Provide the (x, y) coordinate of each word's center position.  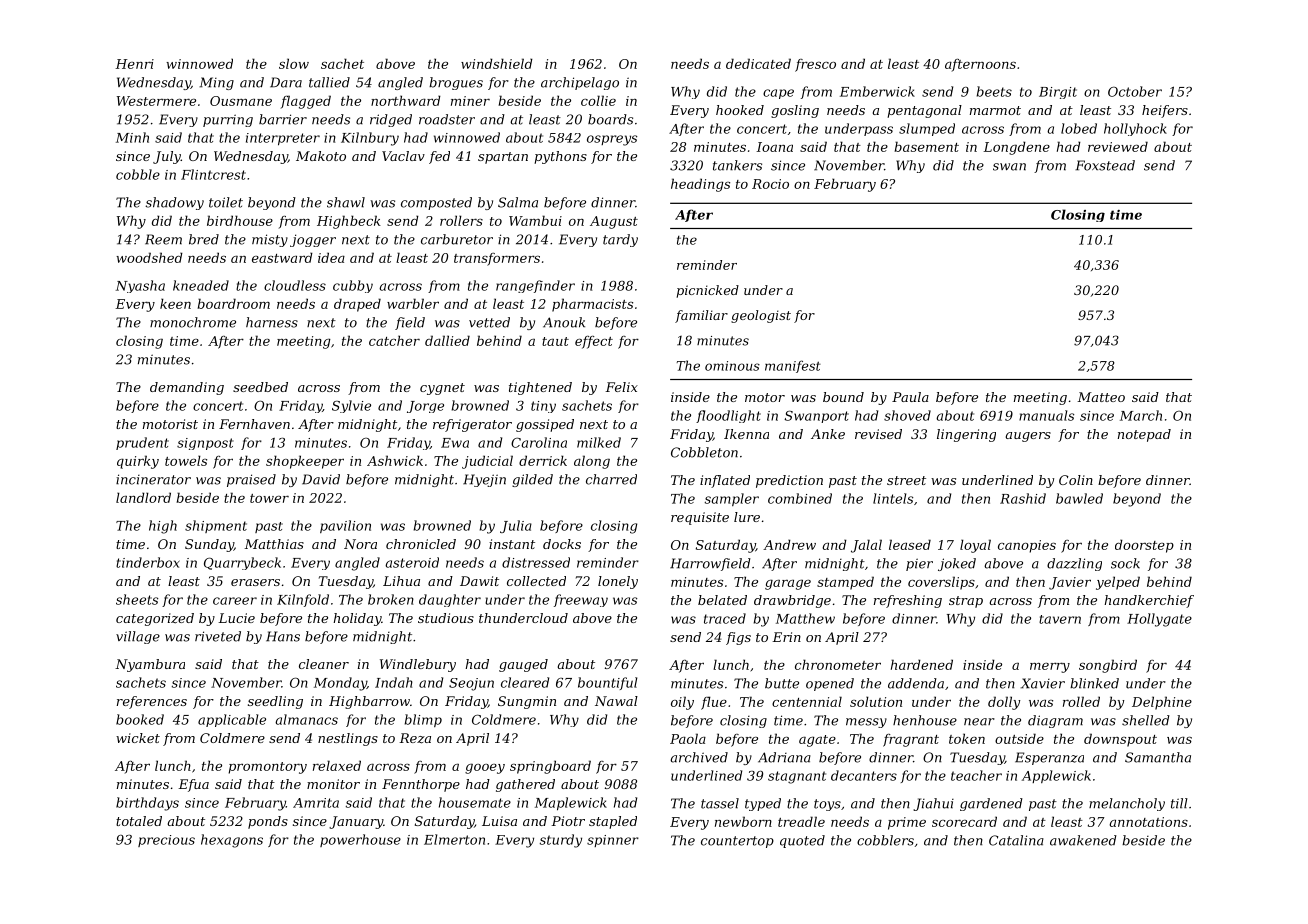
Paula (910, 397)
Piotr (568, 821)
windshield (497, 63)
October (1135, 91)
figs (738, 638)
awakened (1083, 840)
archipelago (580, 83)
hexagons (232, 841)
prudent (142, 443)
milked (599, 442)
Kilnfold (303, 600)
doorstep (1144, 546)
